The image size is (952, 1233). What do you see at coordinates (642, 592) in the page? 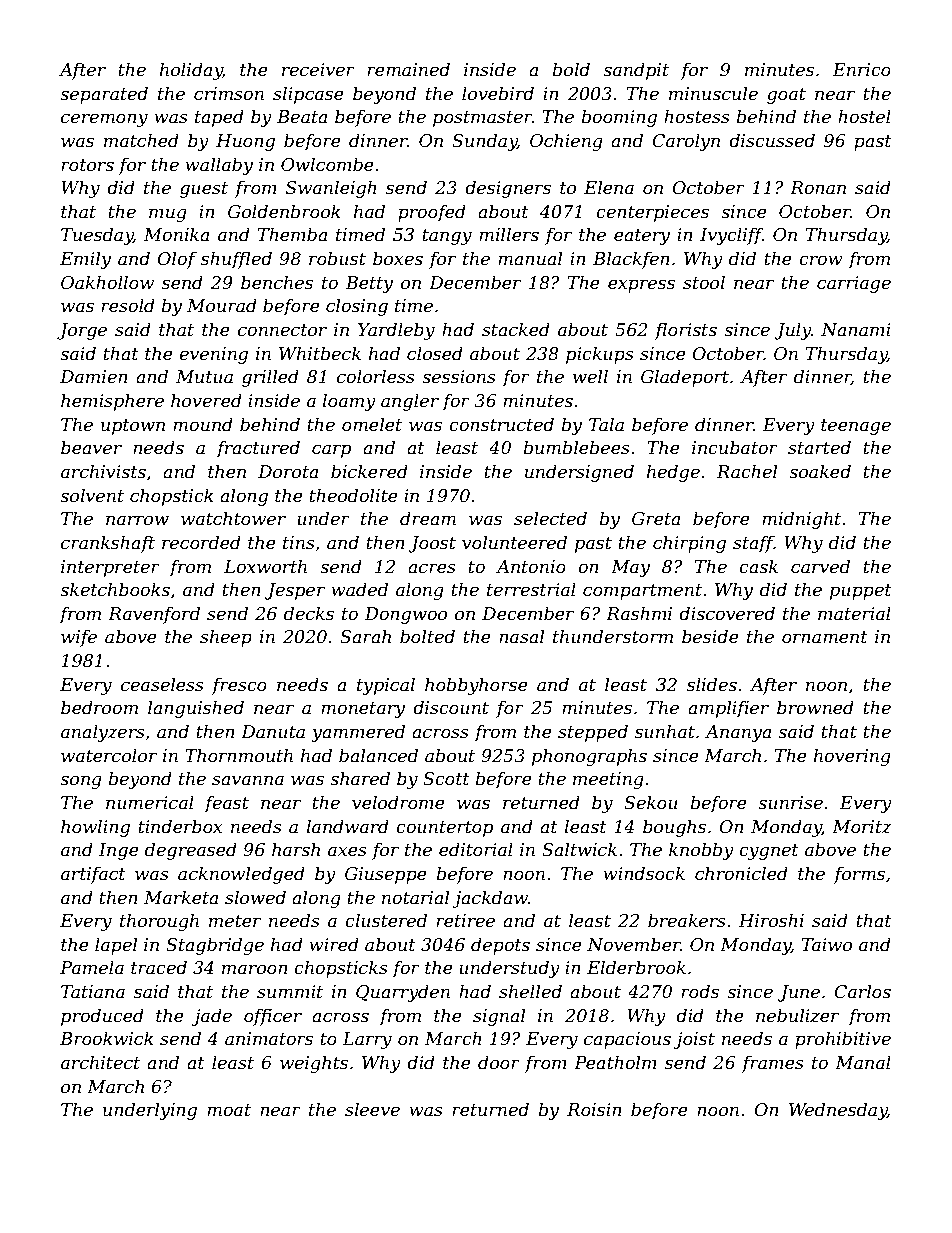
I see `compartment` at bounding box center [642, 592].
